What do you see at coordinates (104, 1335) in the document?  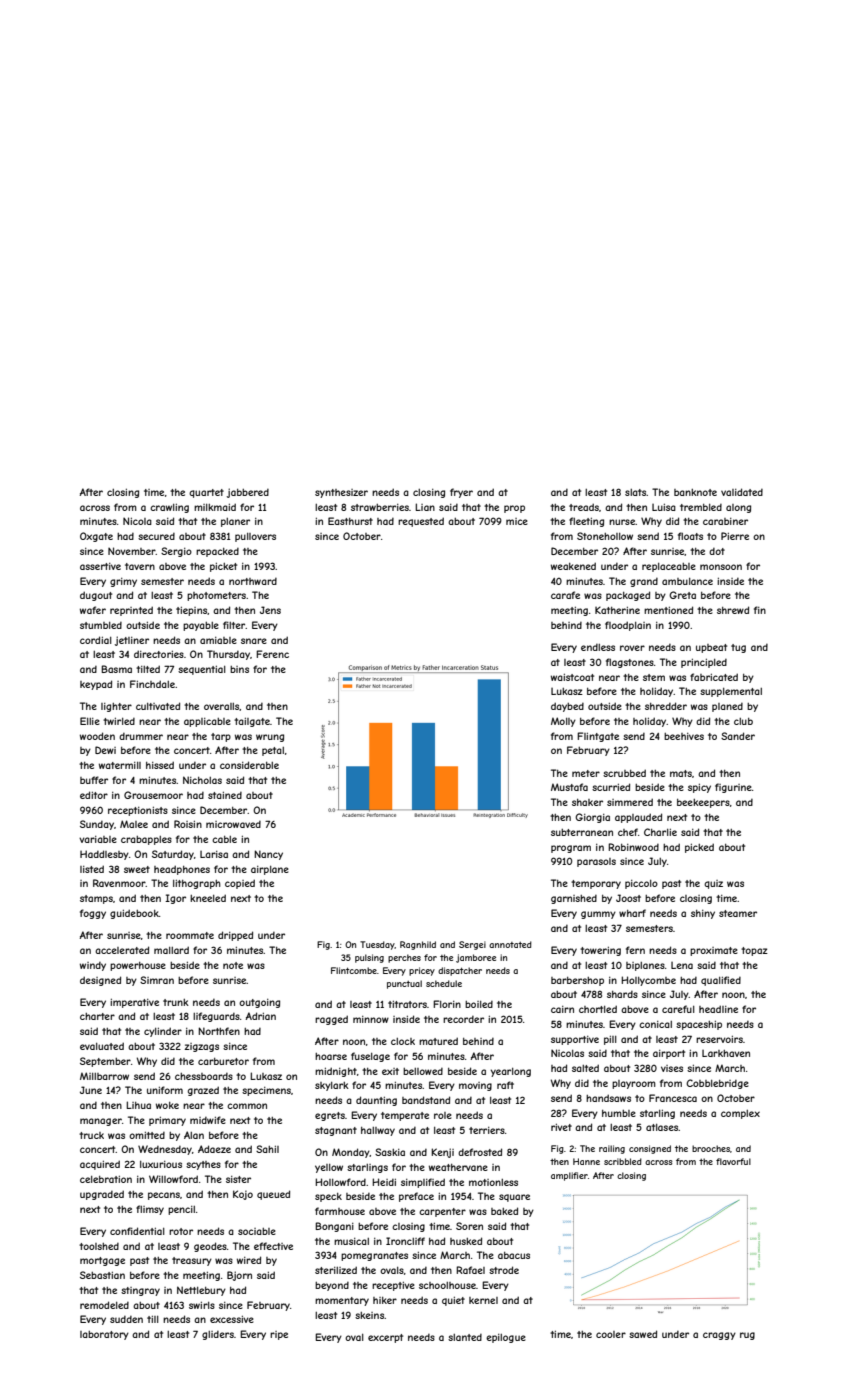 I see `laboratory` at bounding box center [104, 1335].
